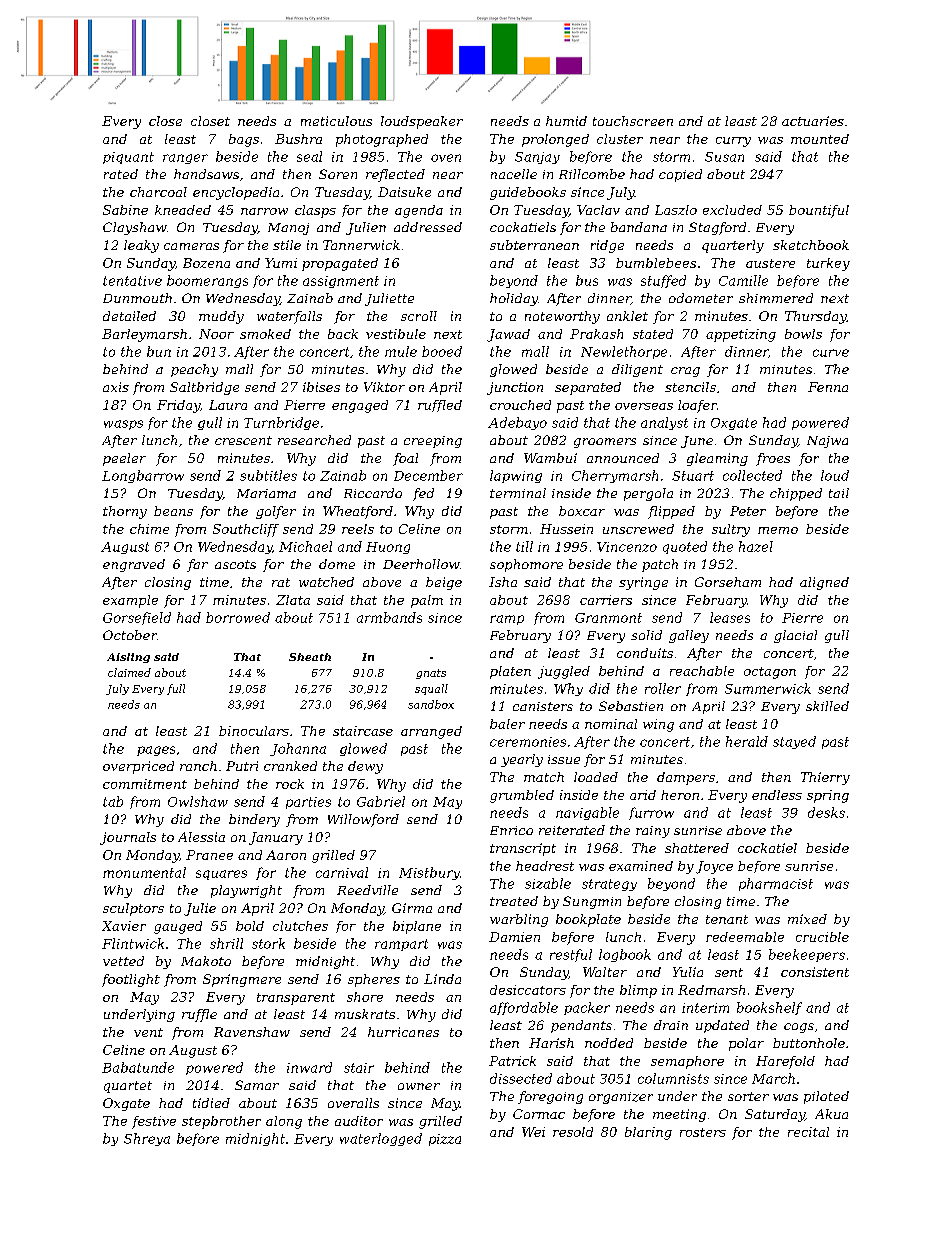 The image size is (952, 1233). Describe the element at coordinates (132, 281) in the document. I see `tentative` at that location.
